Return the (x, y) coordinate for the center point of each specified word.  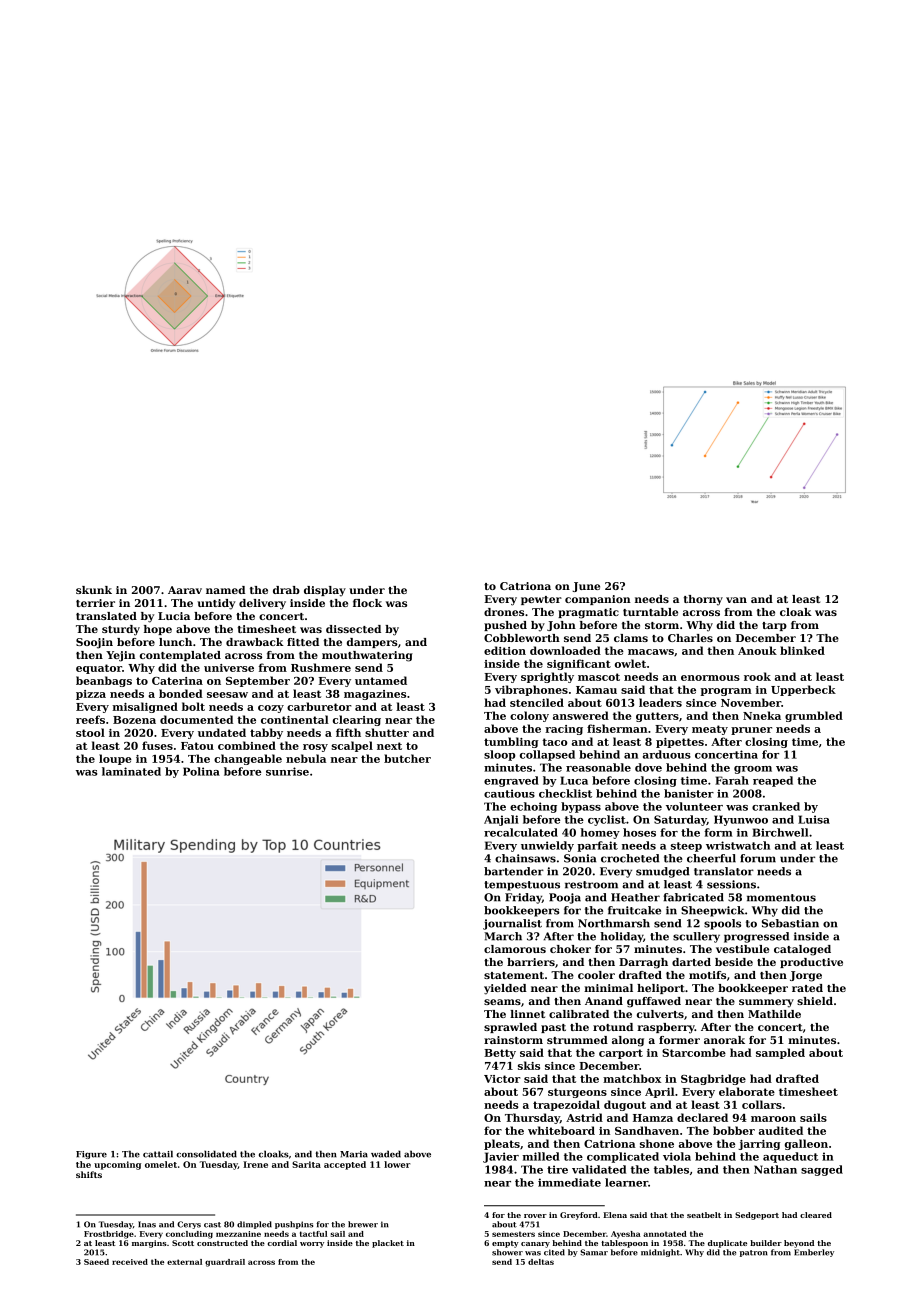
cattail (158, 1154)
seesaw (227, 695)
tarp (774, 626)
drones (504, 612)
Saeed (96, 1262)
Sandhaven (647, 1130)
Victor (502, 1079)
